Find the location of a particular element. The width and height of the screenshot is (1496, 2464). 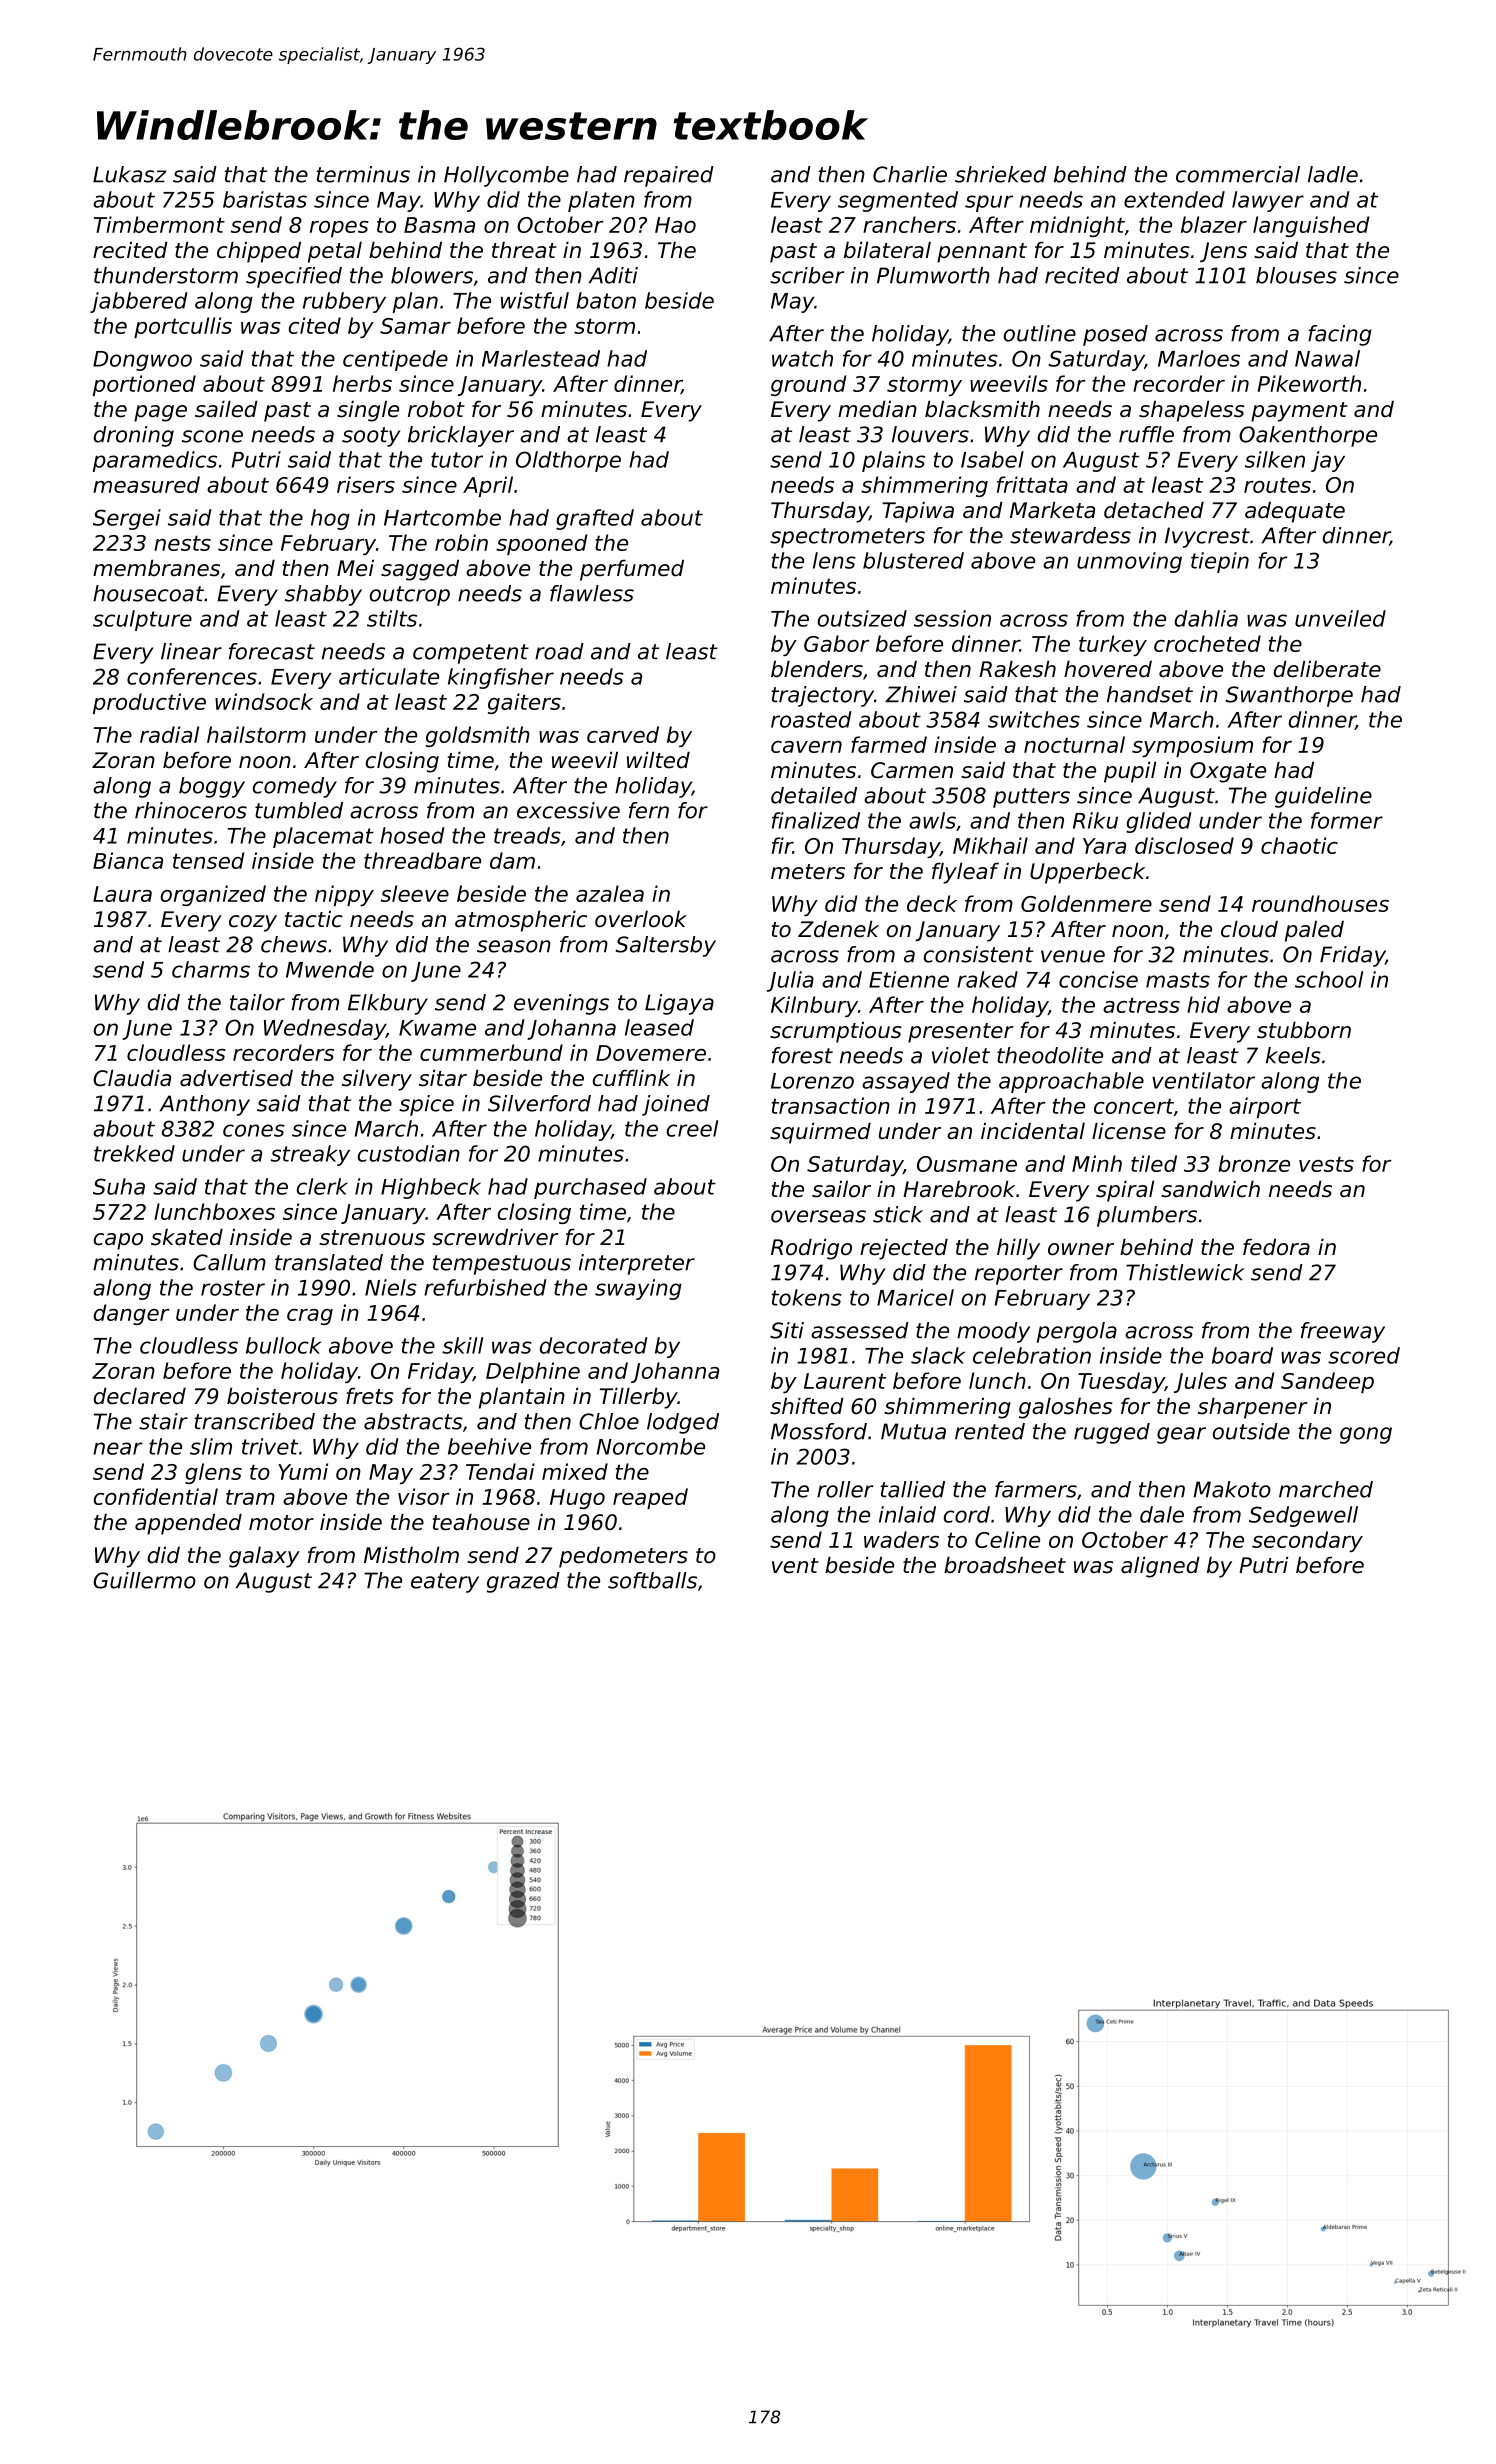

unveiled is located at coordinates (1340, 618).
